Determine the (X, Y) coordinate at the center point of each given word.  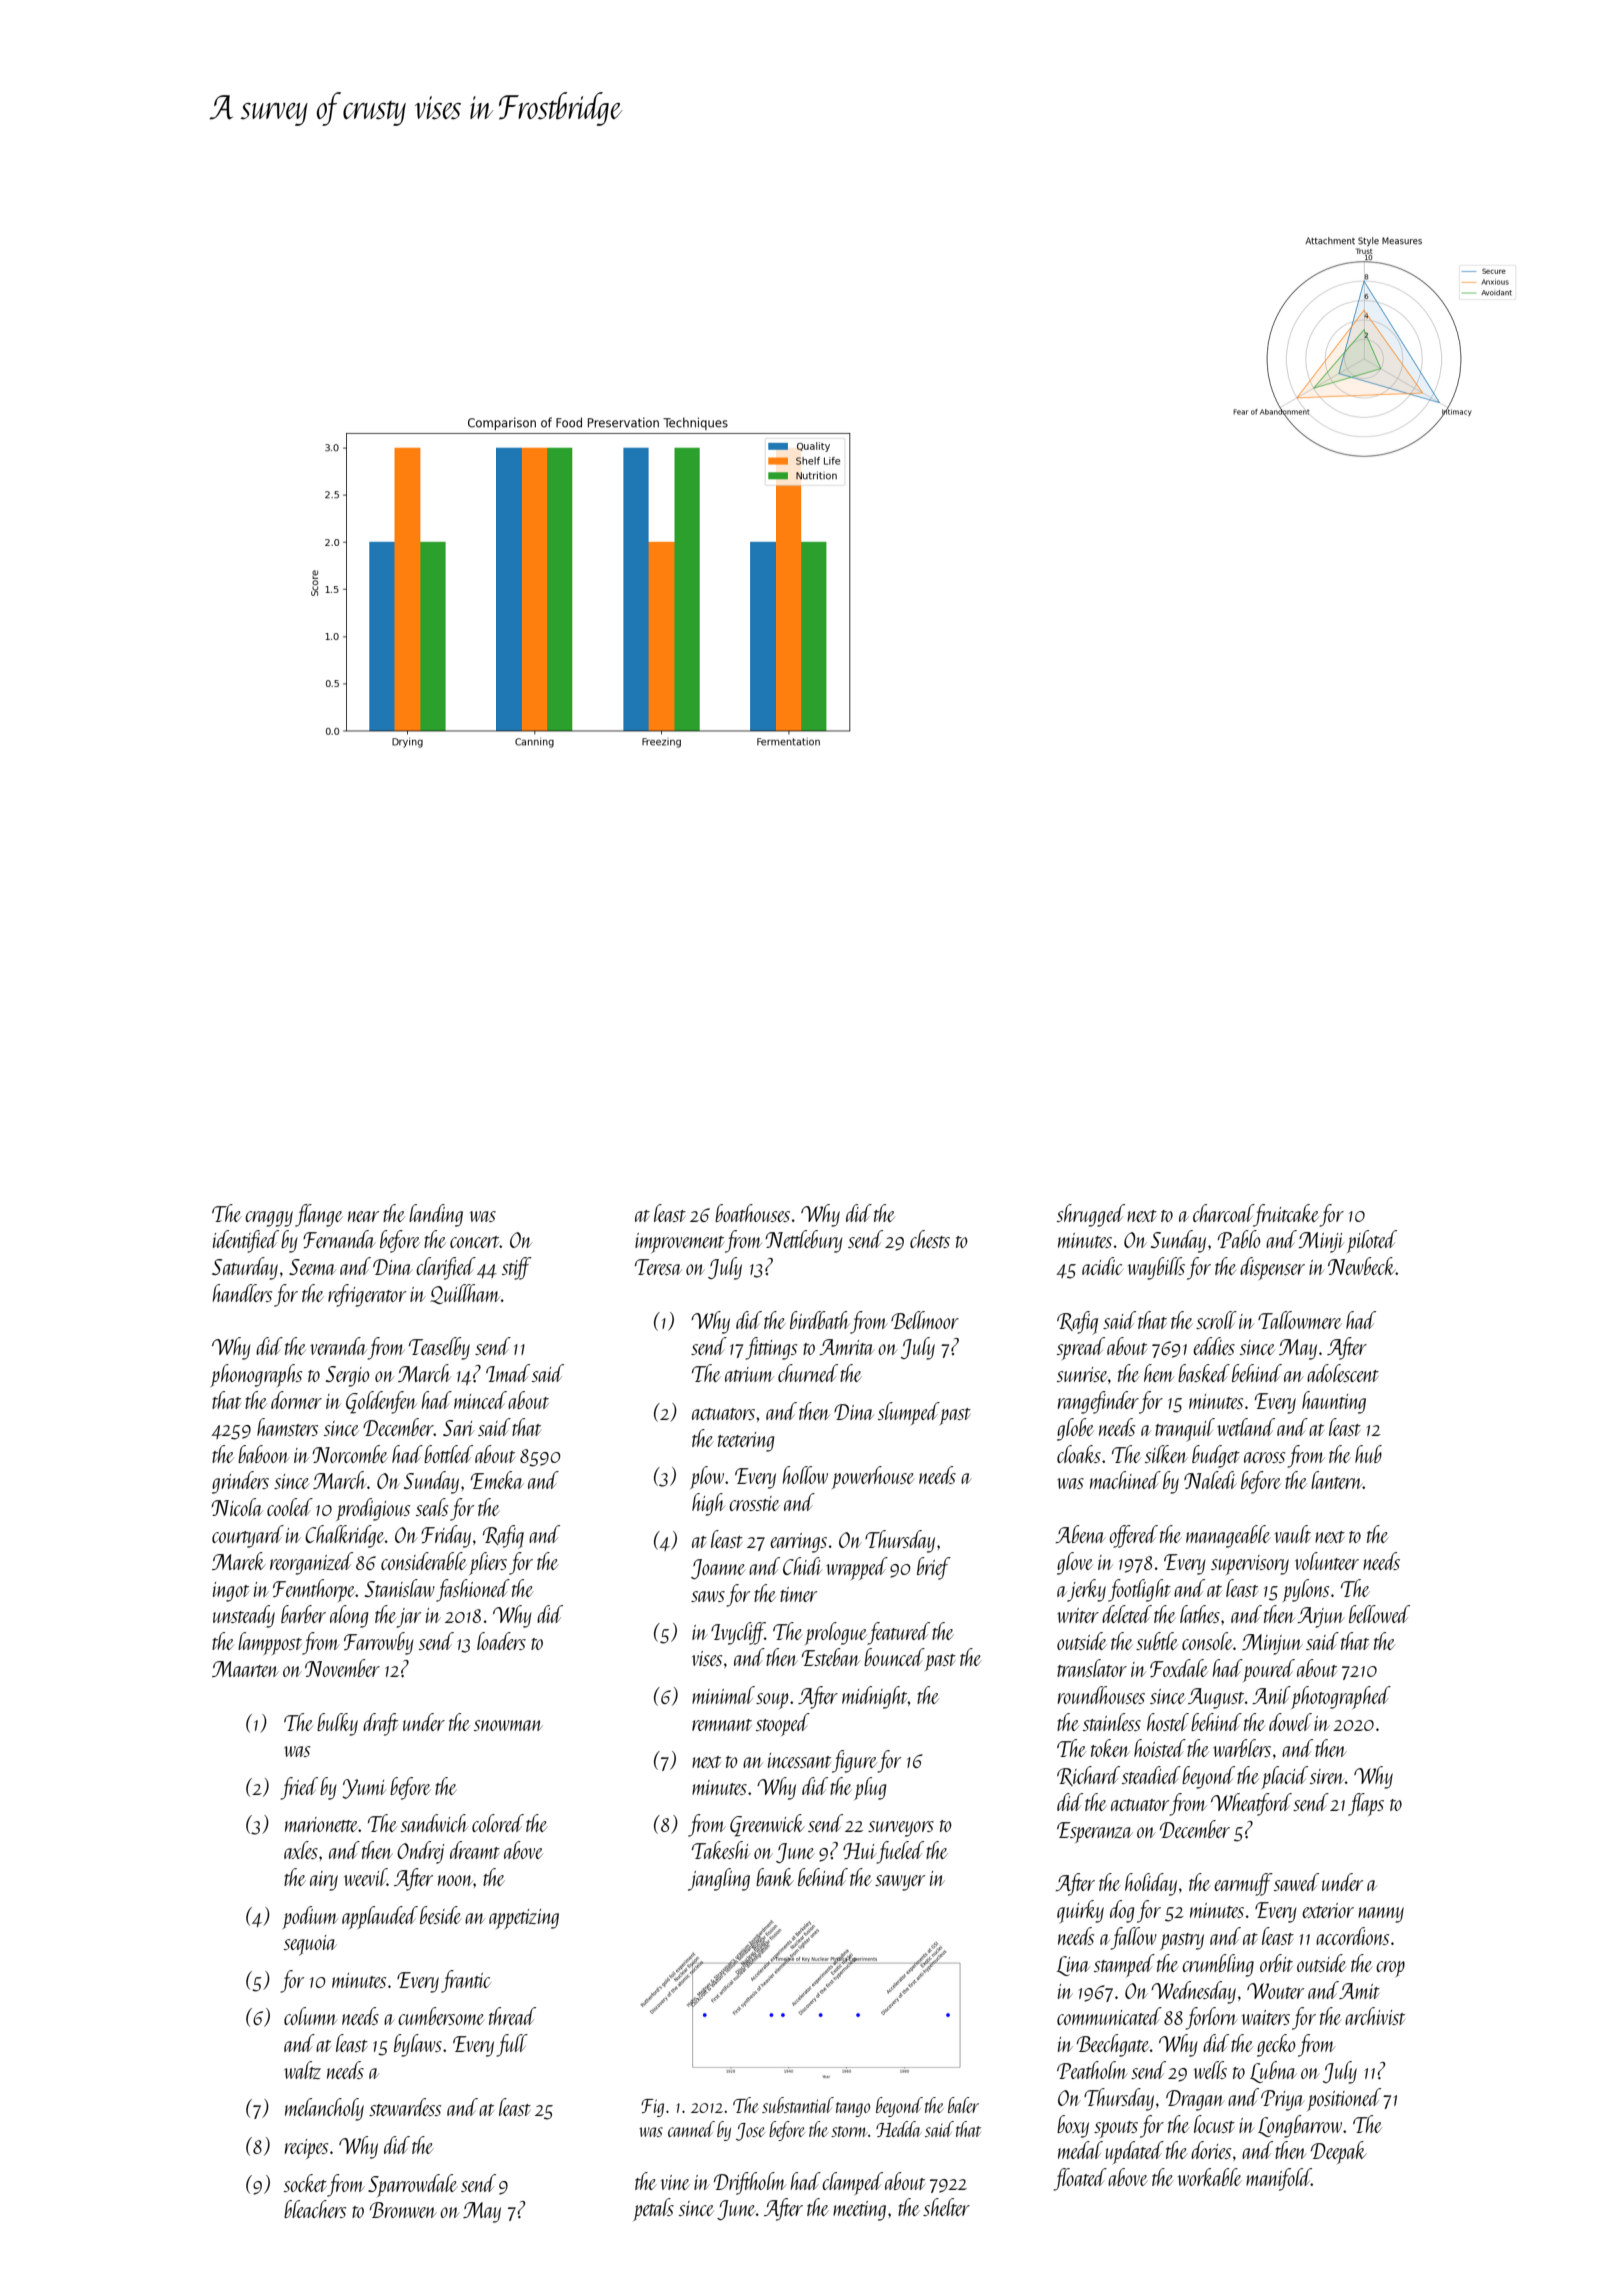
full (512, 2045)
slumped (908, 1413)
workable (1210, 2177)
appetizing (524, 1919)
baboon (264, 1454)
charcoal (1223, 1213)
